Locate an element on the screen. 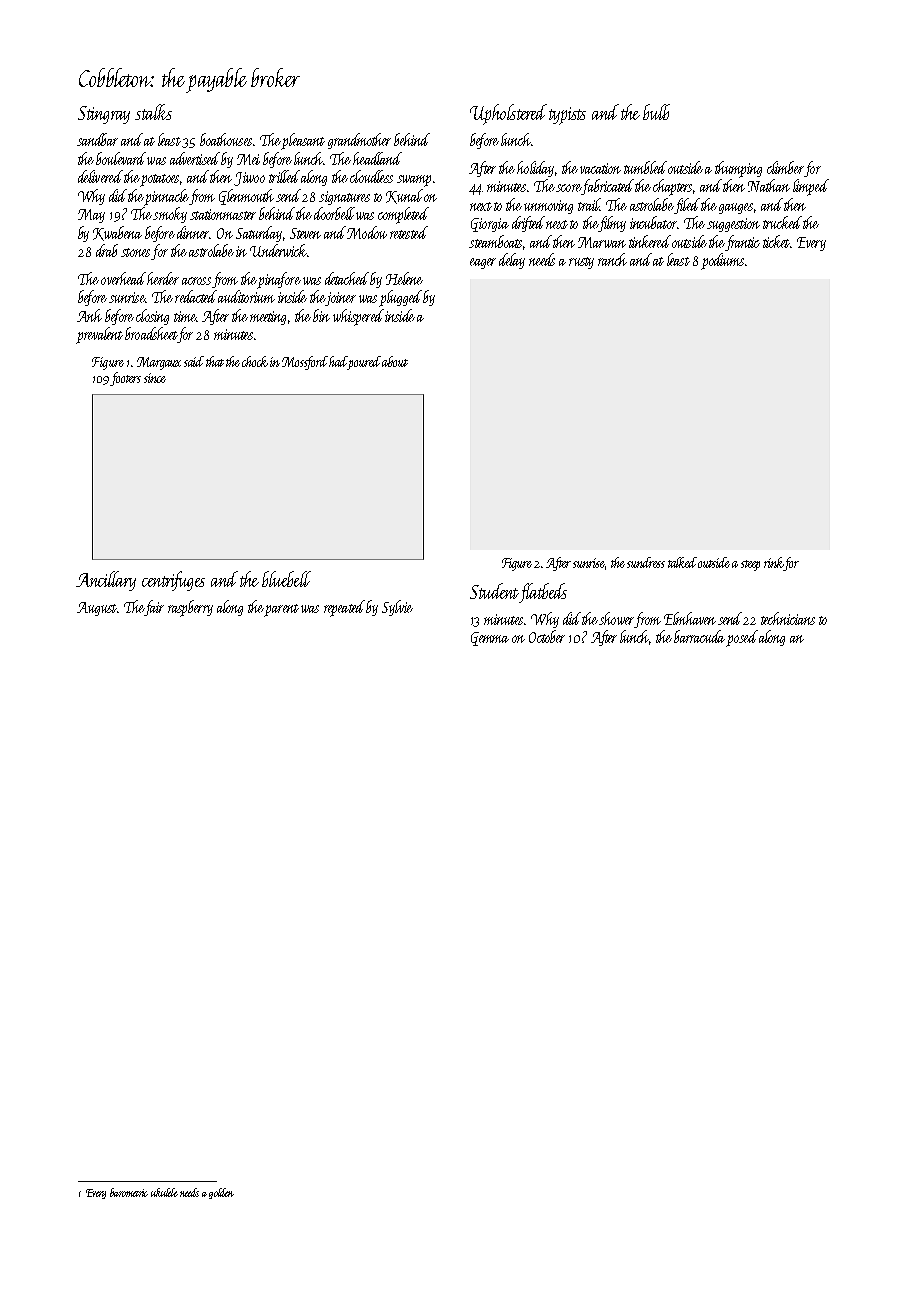 The height and width of the screenshot is (1316, 908). ukulele is located at coordinates (164, 1192).
